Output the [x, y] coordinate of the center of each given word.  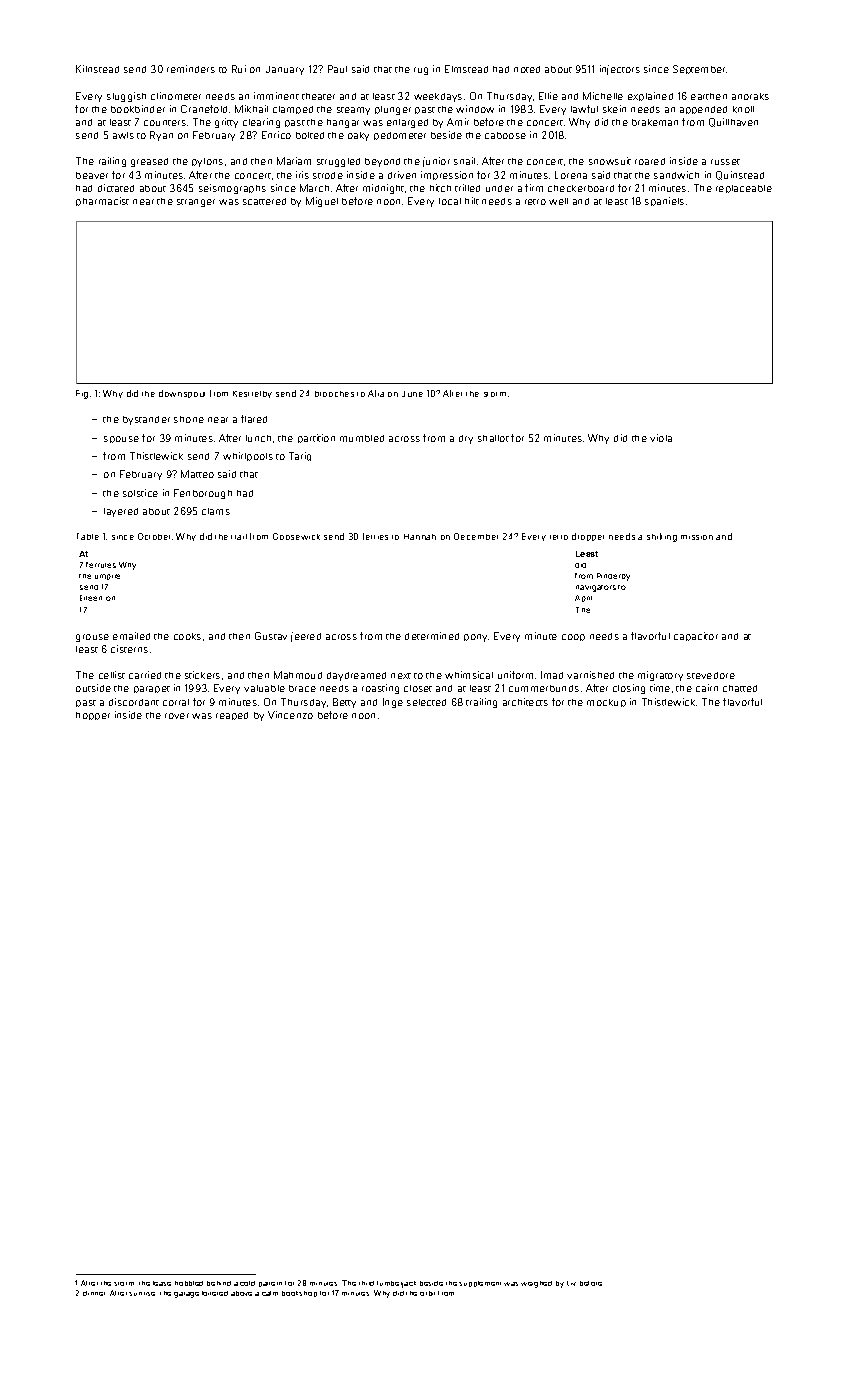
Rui [239, 69]
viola [661, 438]
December [476, 536]
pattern [270, 1284]
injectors [620, 70]
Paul [337, 69]
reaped [232, 716]
